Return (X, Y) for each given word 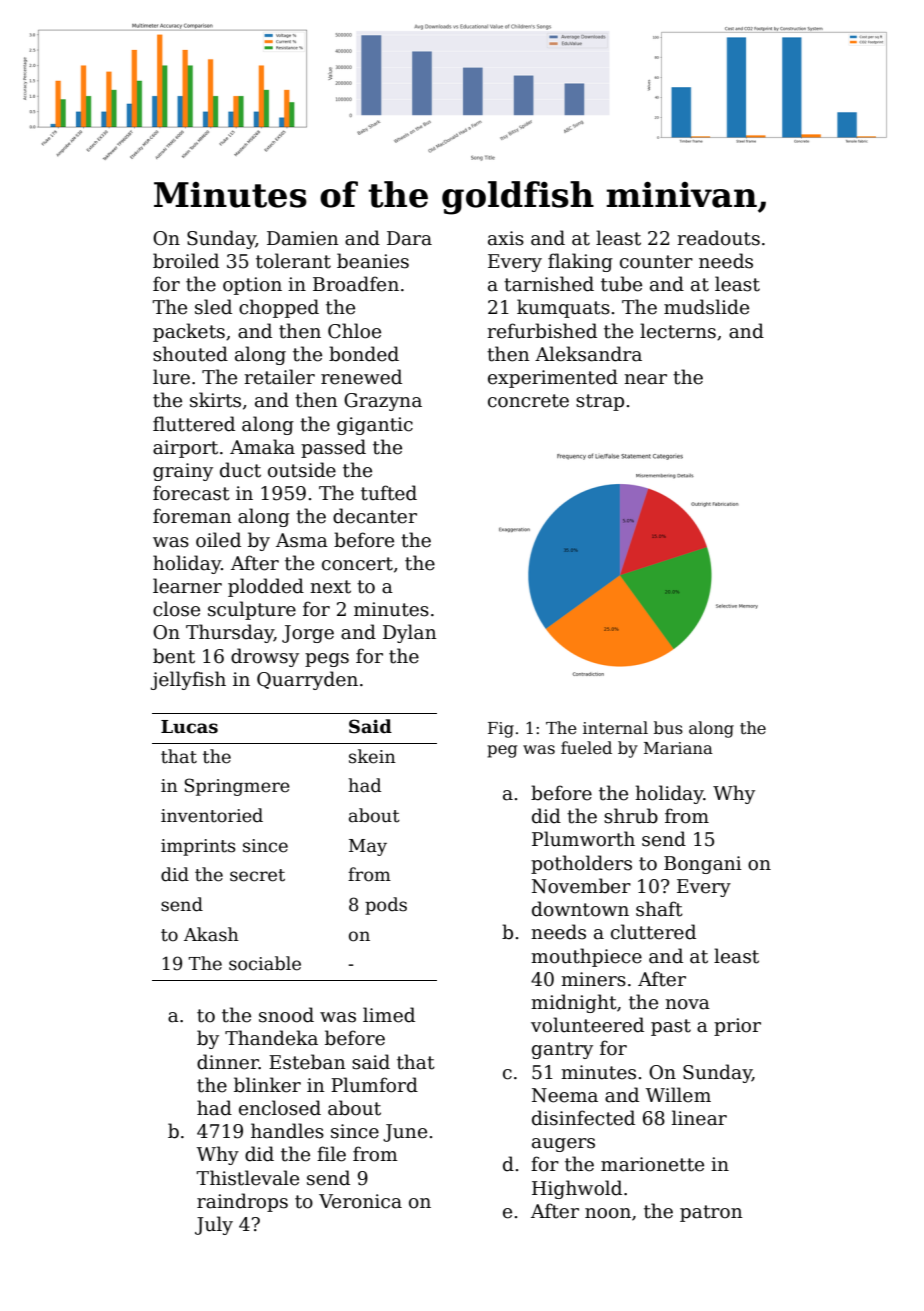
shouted (190, 354)
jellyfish (188, 680)
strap (600, 402)
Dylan (410, 633)
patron (711, 1213)
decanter (375, 516)
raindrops (242, 1202)
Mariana (678, 748)
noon (608, 1213)
